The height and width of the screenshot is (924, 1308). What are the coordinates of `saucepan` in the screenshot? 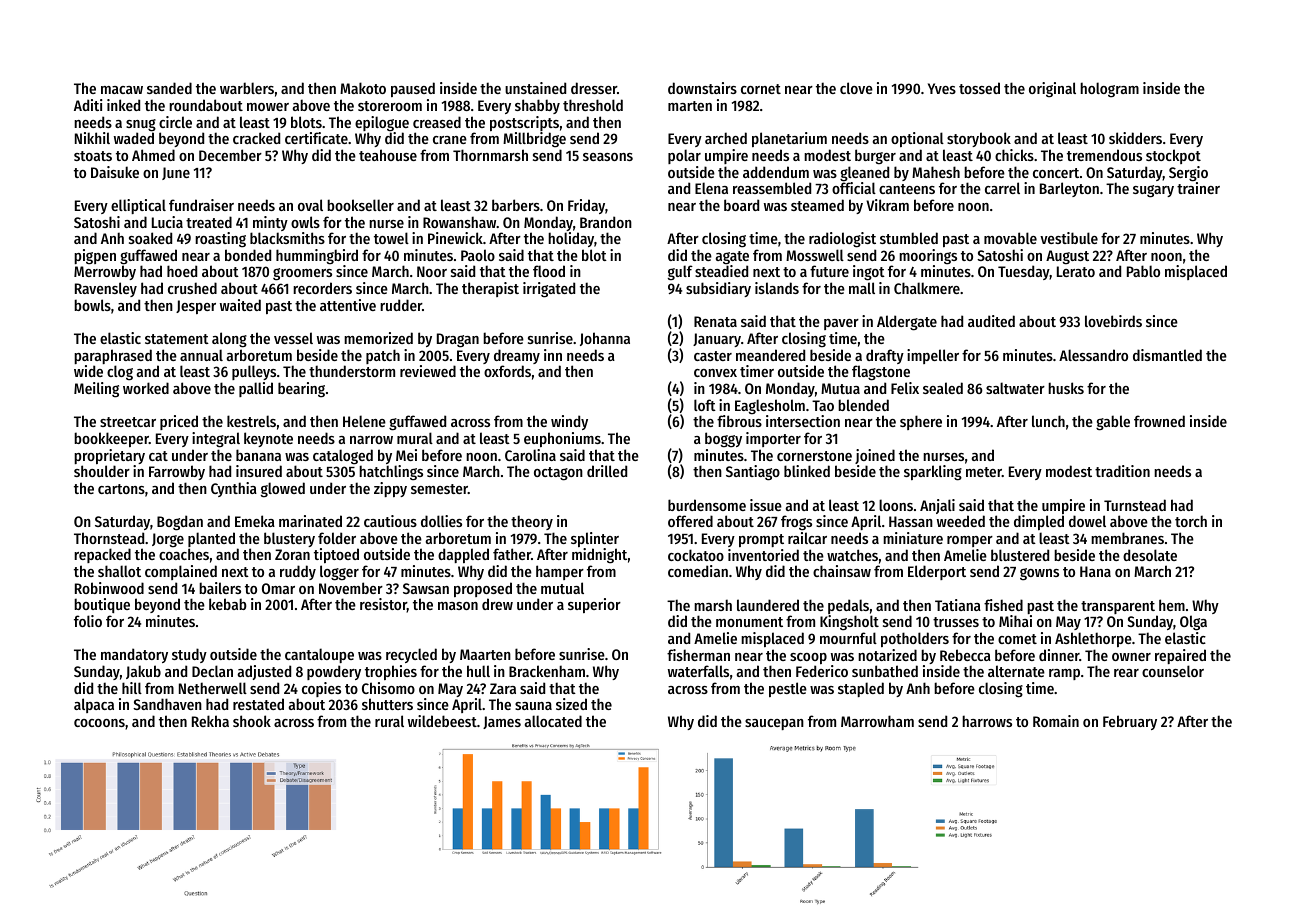 It's located at (774, 724).
